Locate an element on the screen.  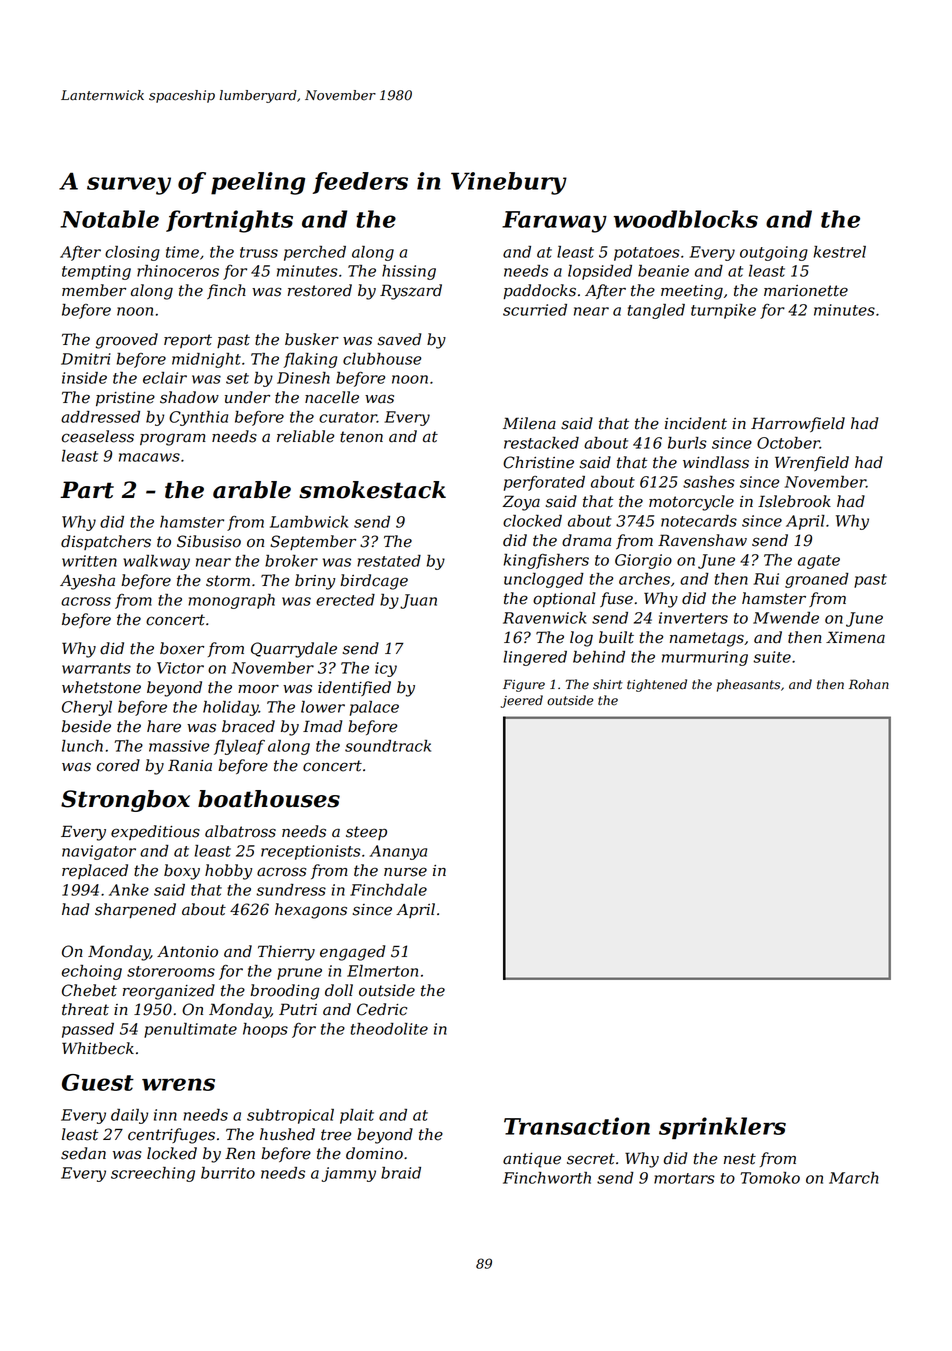
antique is located at coordinates (532, 1160).
